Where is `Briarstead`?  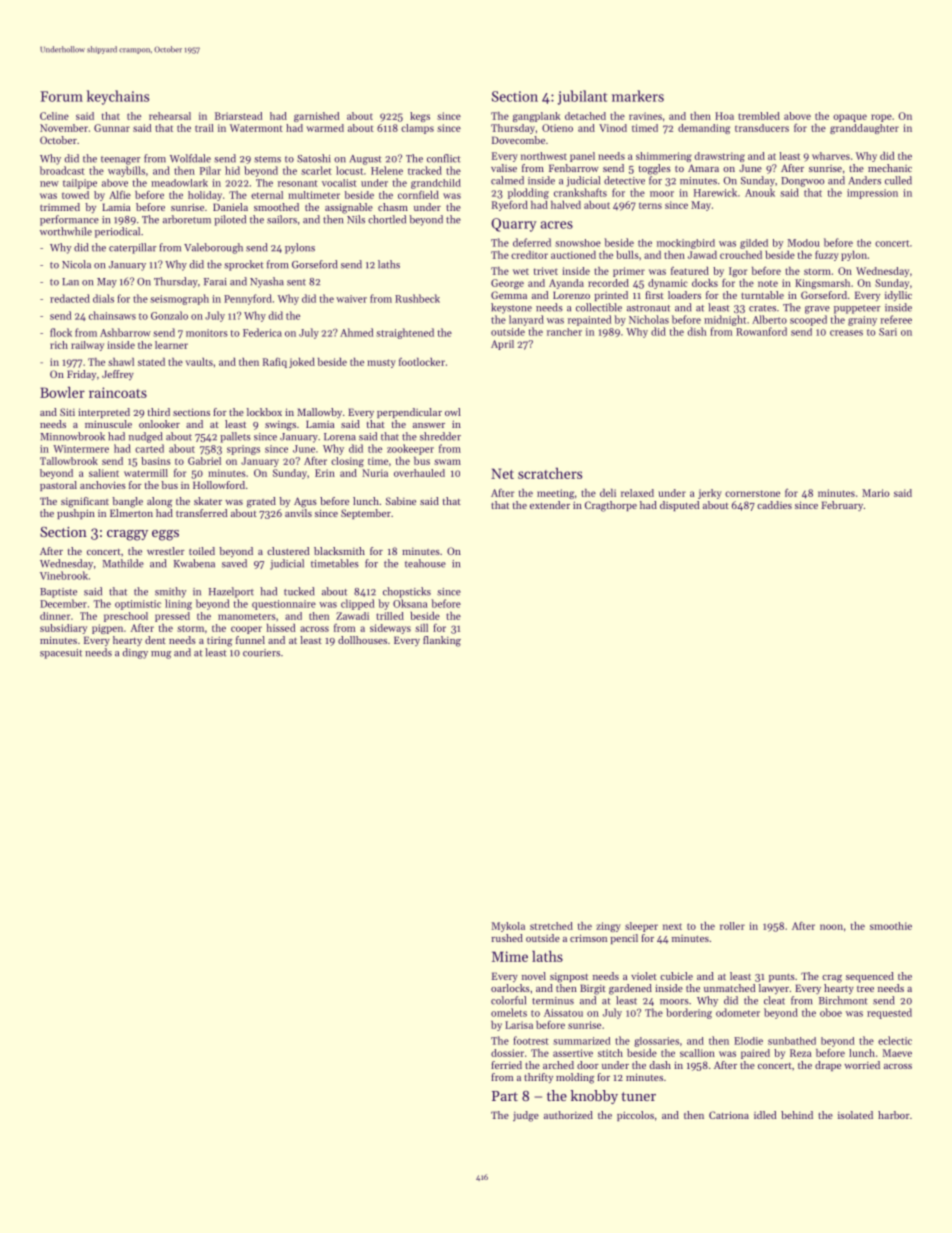 Briarstead is located at coordinates (238, 116).
